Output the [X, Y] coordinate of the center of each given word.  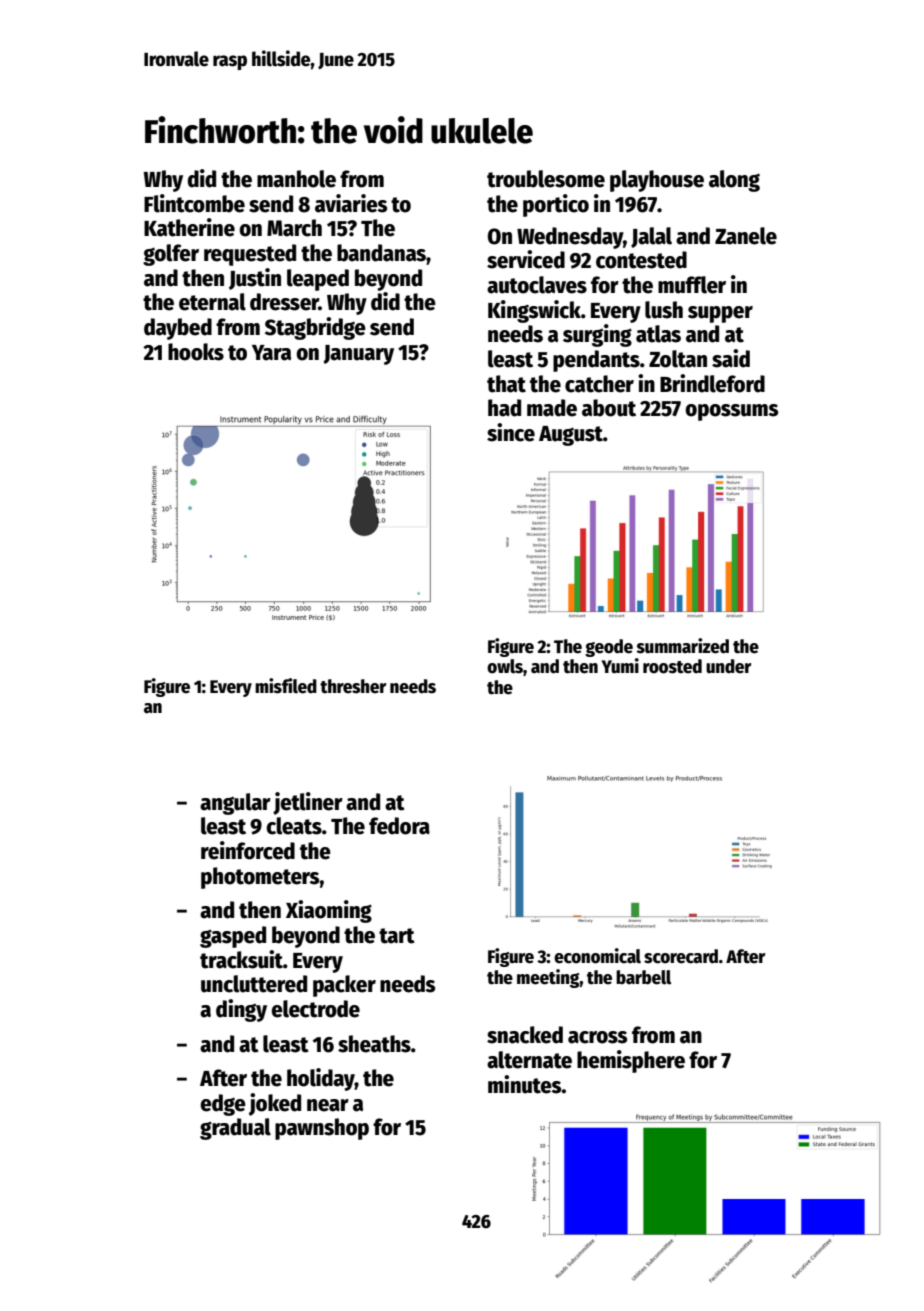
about [609, 408]
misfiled [286, 686]
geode [609, 648]
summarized [683, 646]
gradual [235, 1129]
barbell [643, 977]
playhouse [657, 181]
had [504, 408]
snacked [525, 1035]
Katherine [189, 227]
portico [556, 205]
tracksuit [241, 959]
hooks [196, 352]
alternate [529, 1060]
